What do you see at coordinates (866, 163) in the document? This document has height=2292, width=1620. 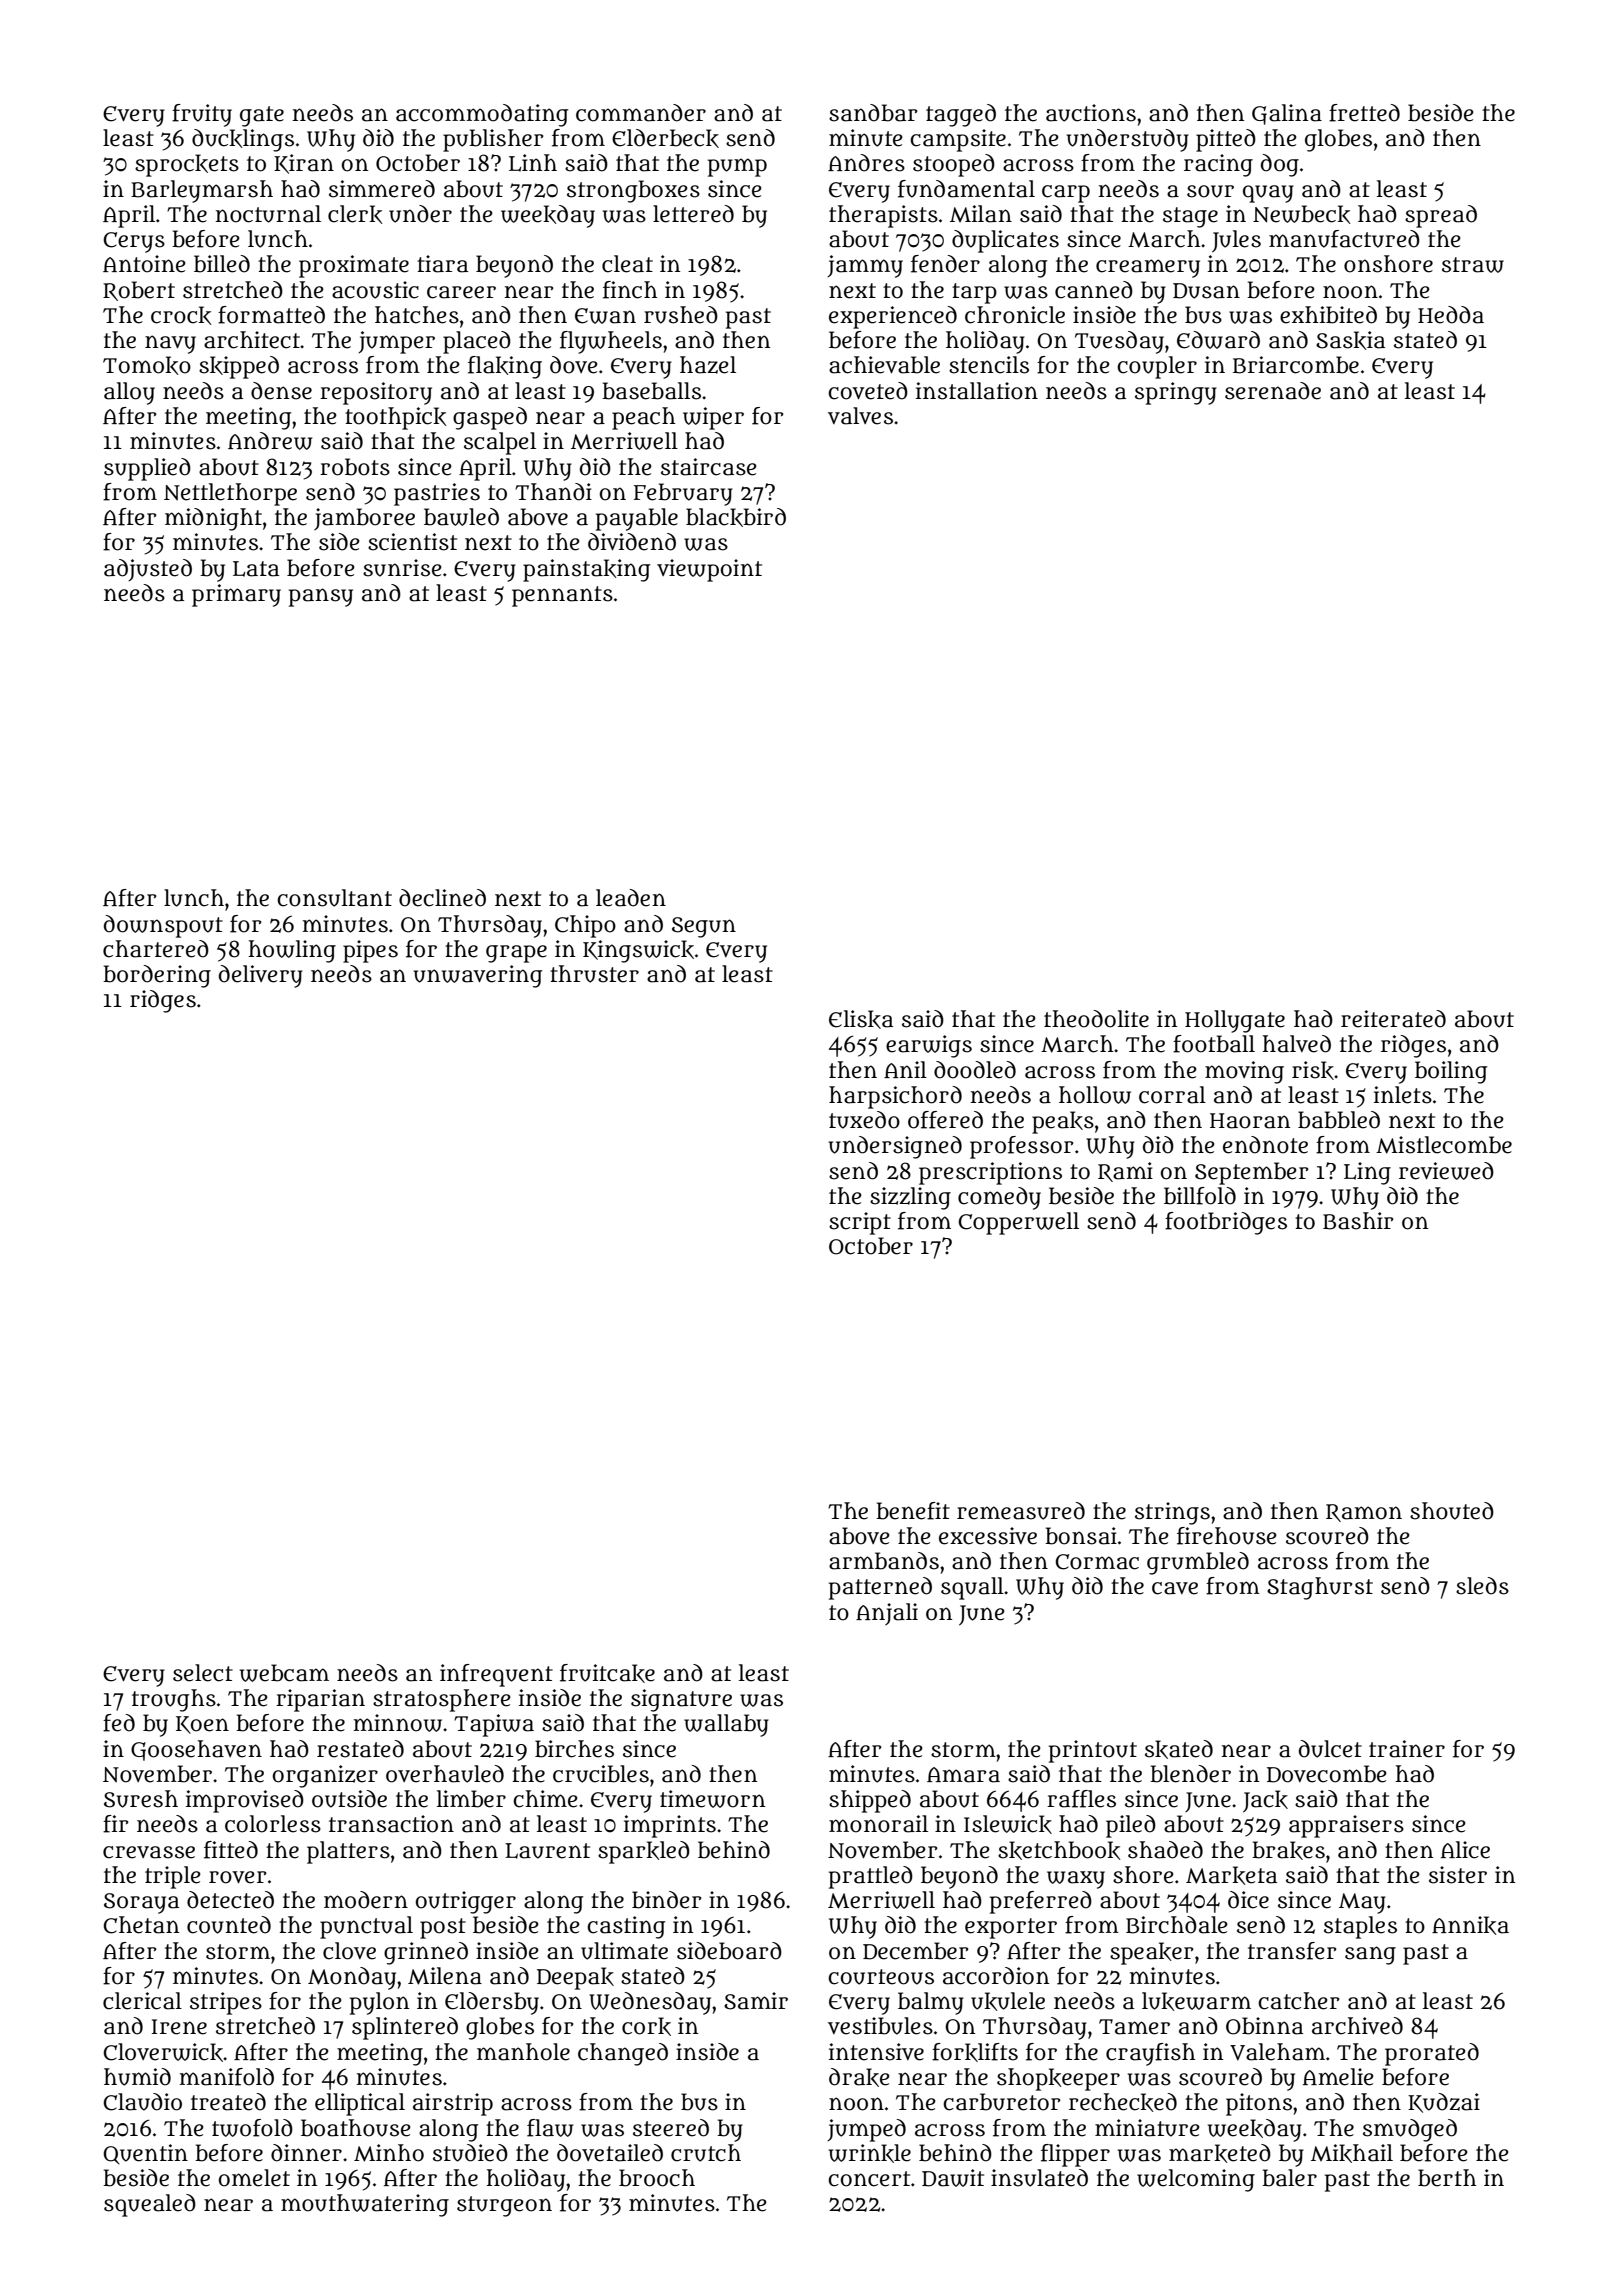 I see `Andres` at bounding box center [866, 163].
